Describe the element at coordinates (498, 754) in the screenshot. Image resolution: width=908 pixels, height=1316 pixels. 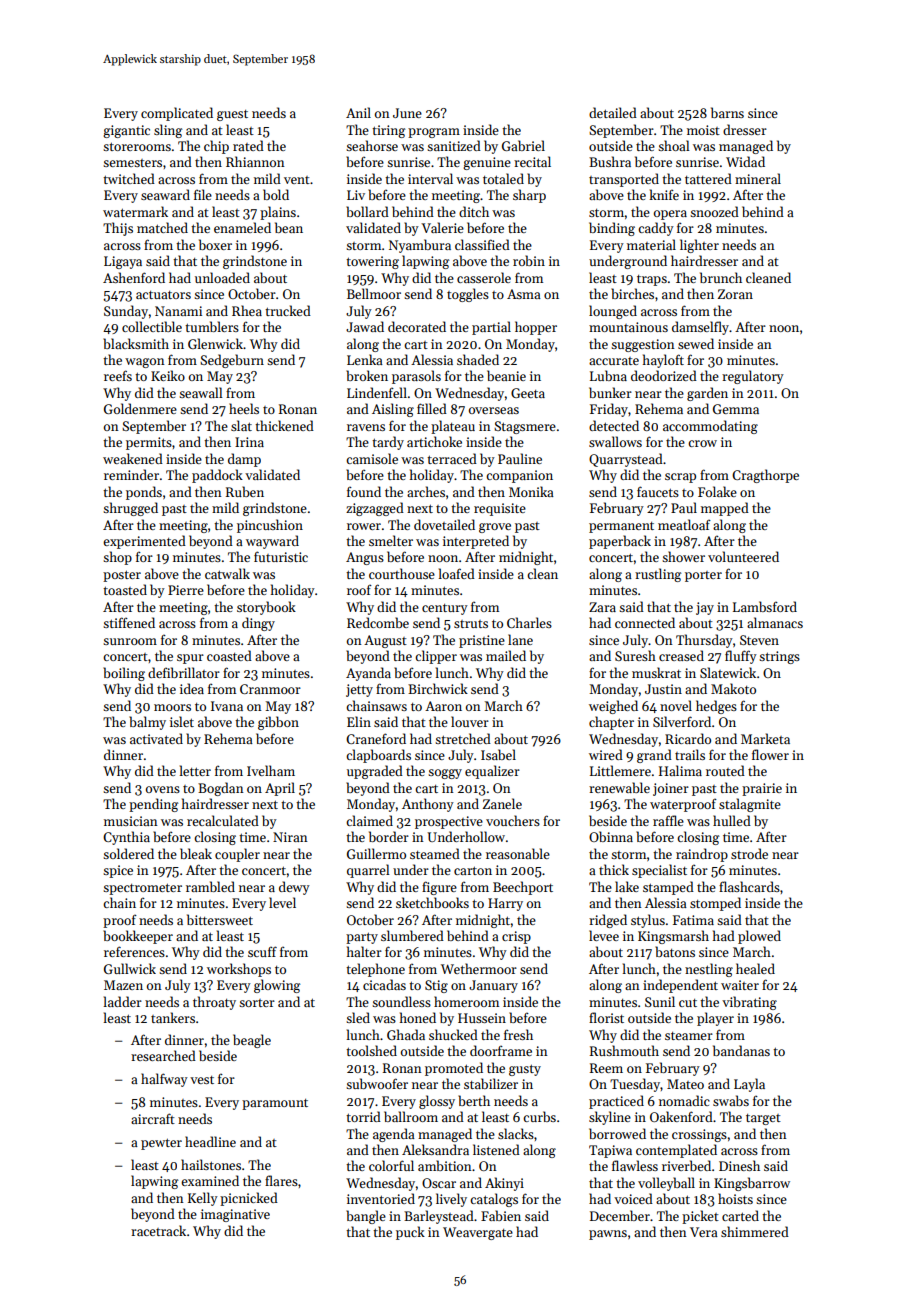
I see `Isabel` at that location.
